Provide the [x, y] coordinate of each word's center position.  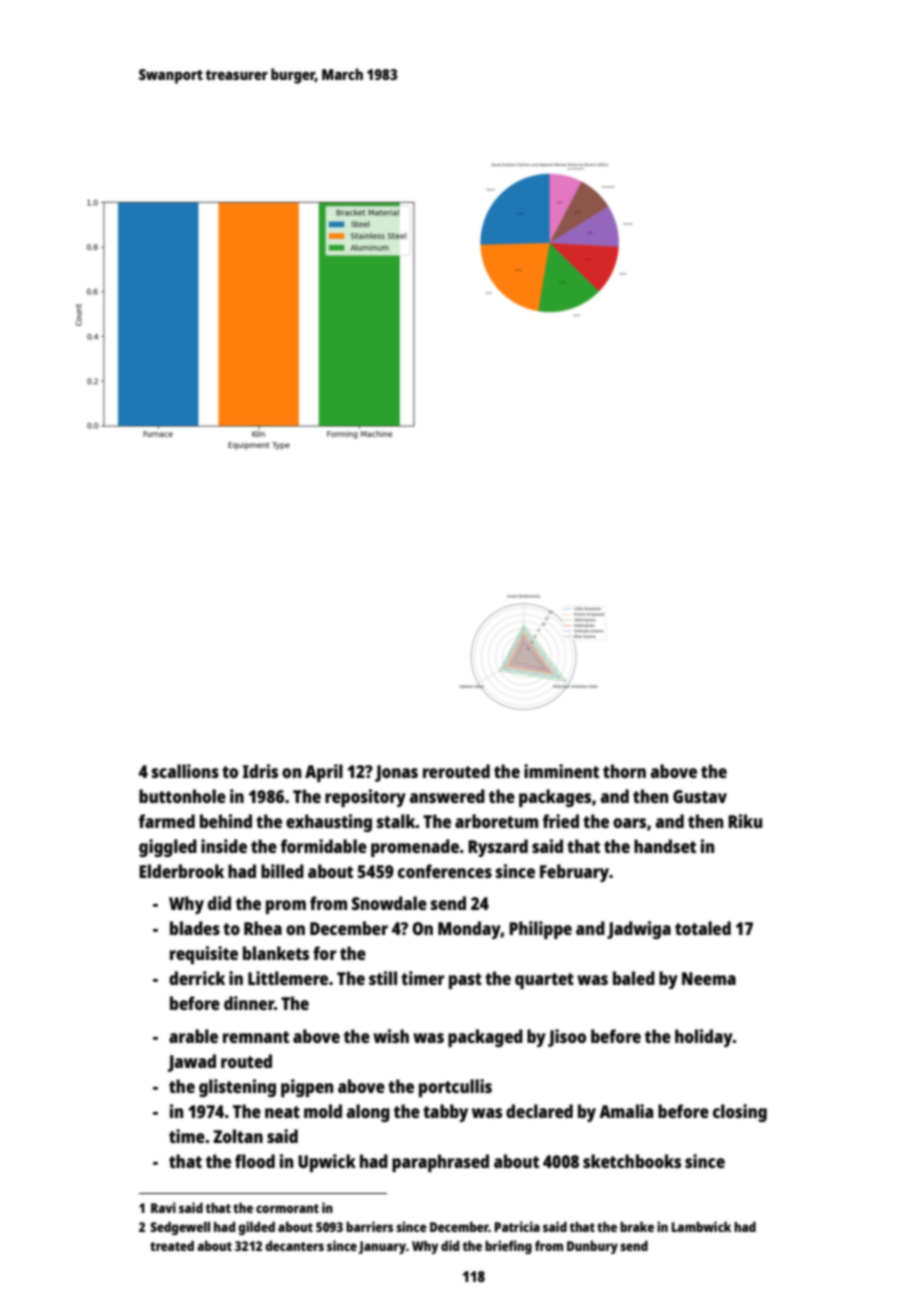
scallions [185, 771]
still [383, 978]
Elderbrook [181, 871]
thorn [624, 771]
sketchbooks [632, 1161]
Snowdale [389, 903]
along [368, 1113]
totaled [703, 928]
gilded [256, 1228]
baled [634, 978]
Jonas [396, 773]
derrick [197, 978]
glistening [237, 1088]
